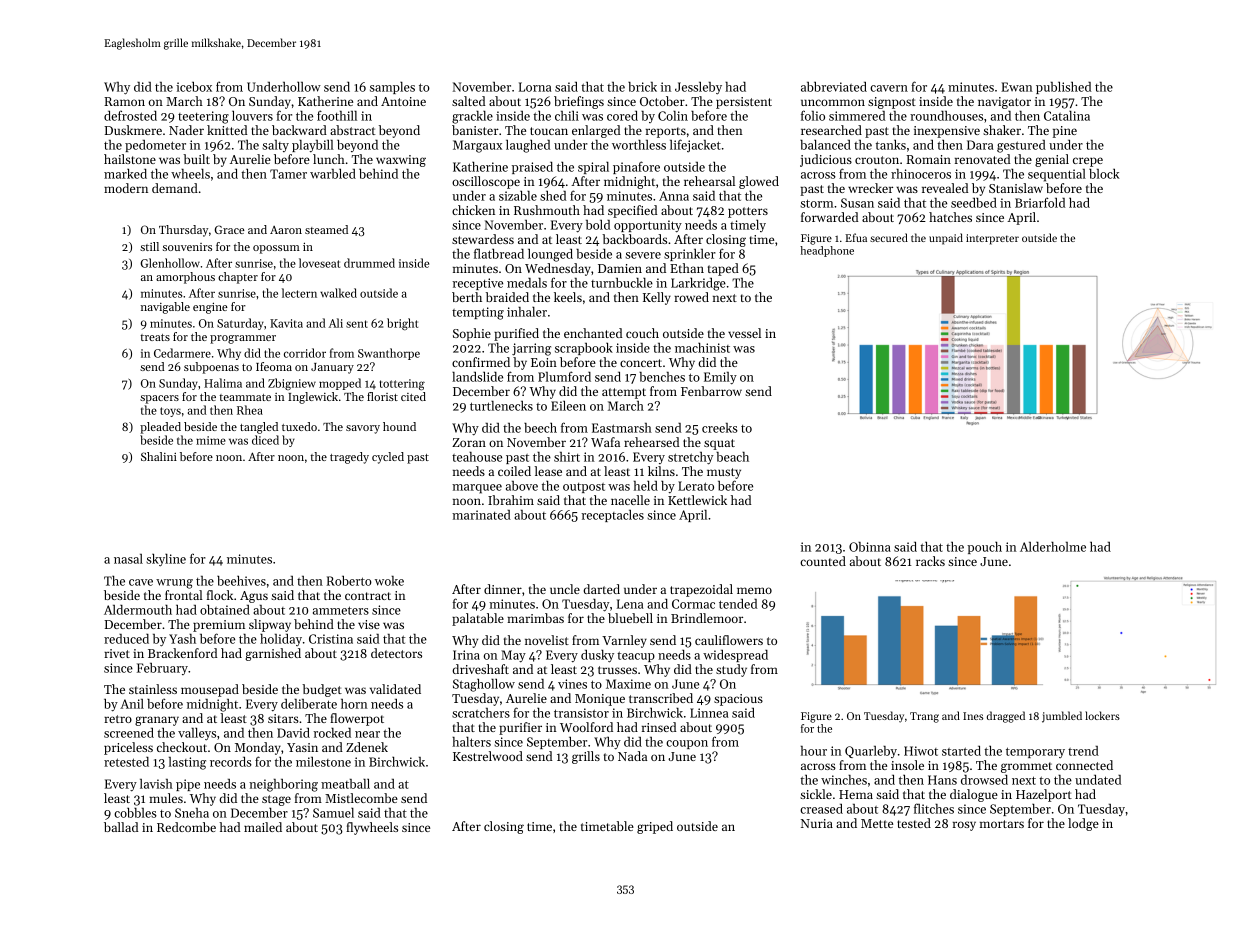  I want to click on frontal, so click(184, 595).
